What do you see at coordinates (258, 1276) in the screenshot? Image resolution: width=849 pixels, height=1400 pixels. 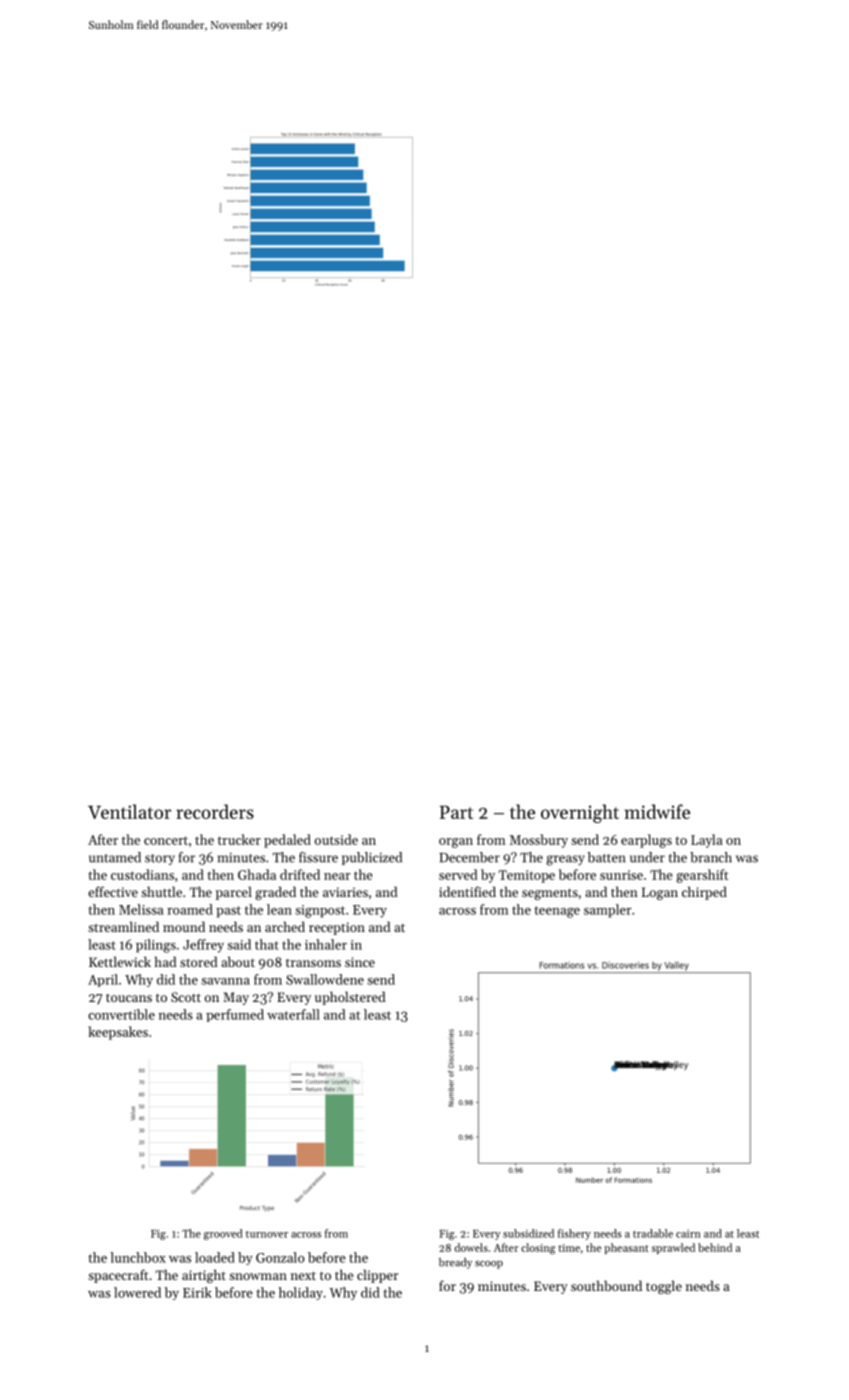 I see `snowman` at bounding box center [258, 1276].
